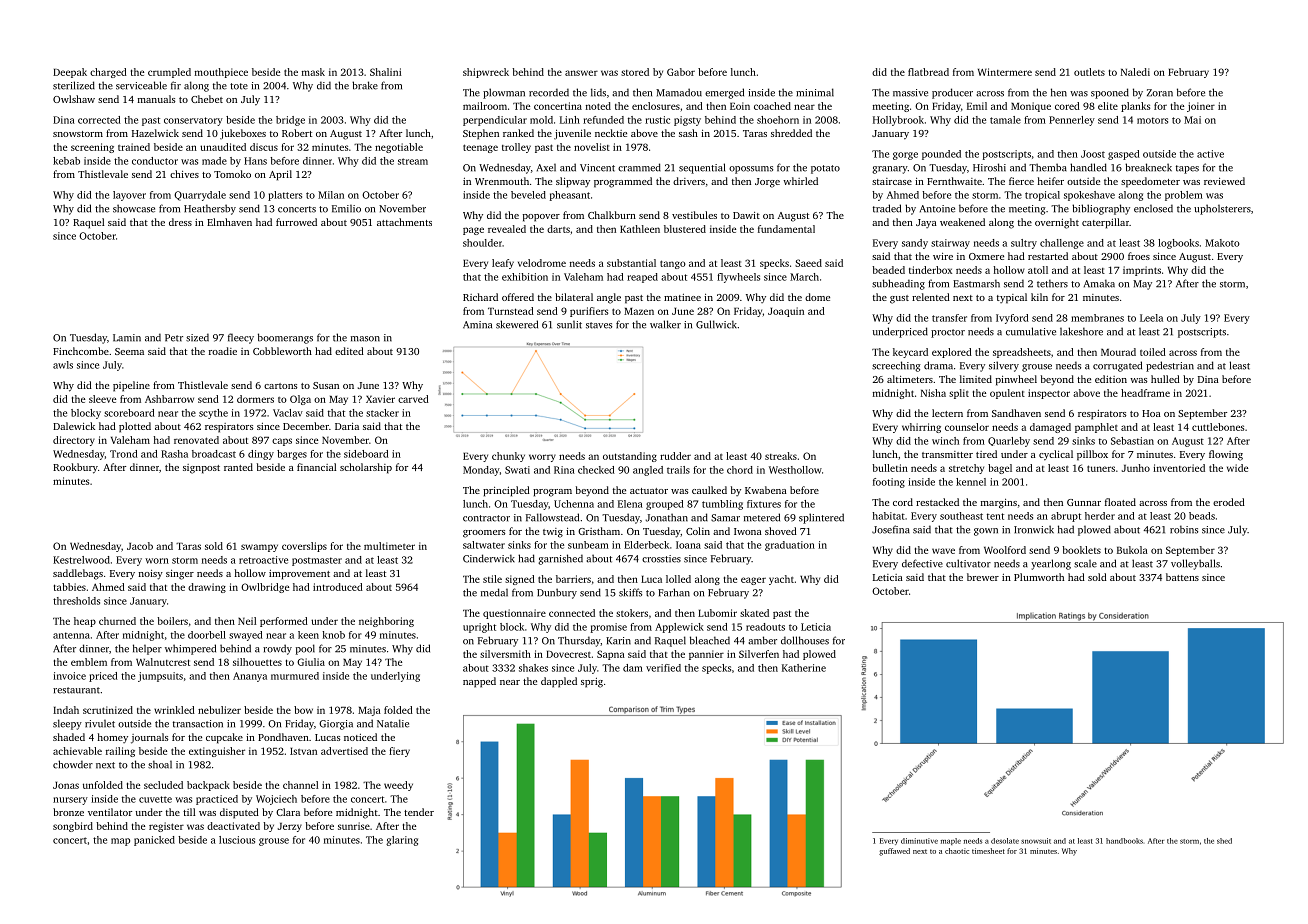 The width and height of the screenshot is (1308, 924). Describe the element at coordinates (609, 628) in the screenshot. I see `promise` at that location.
